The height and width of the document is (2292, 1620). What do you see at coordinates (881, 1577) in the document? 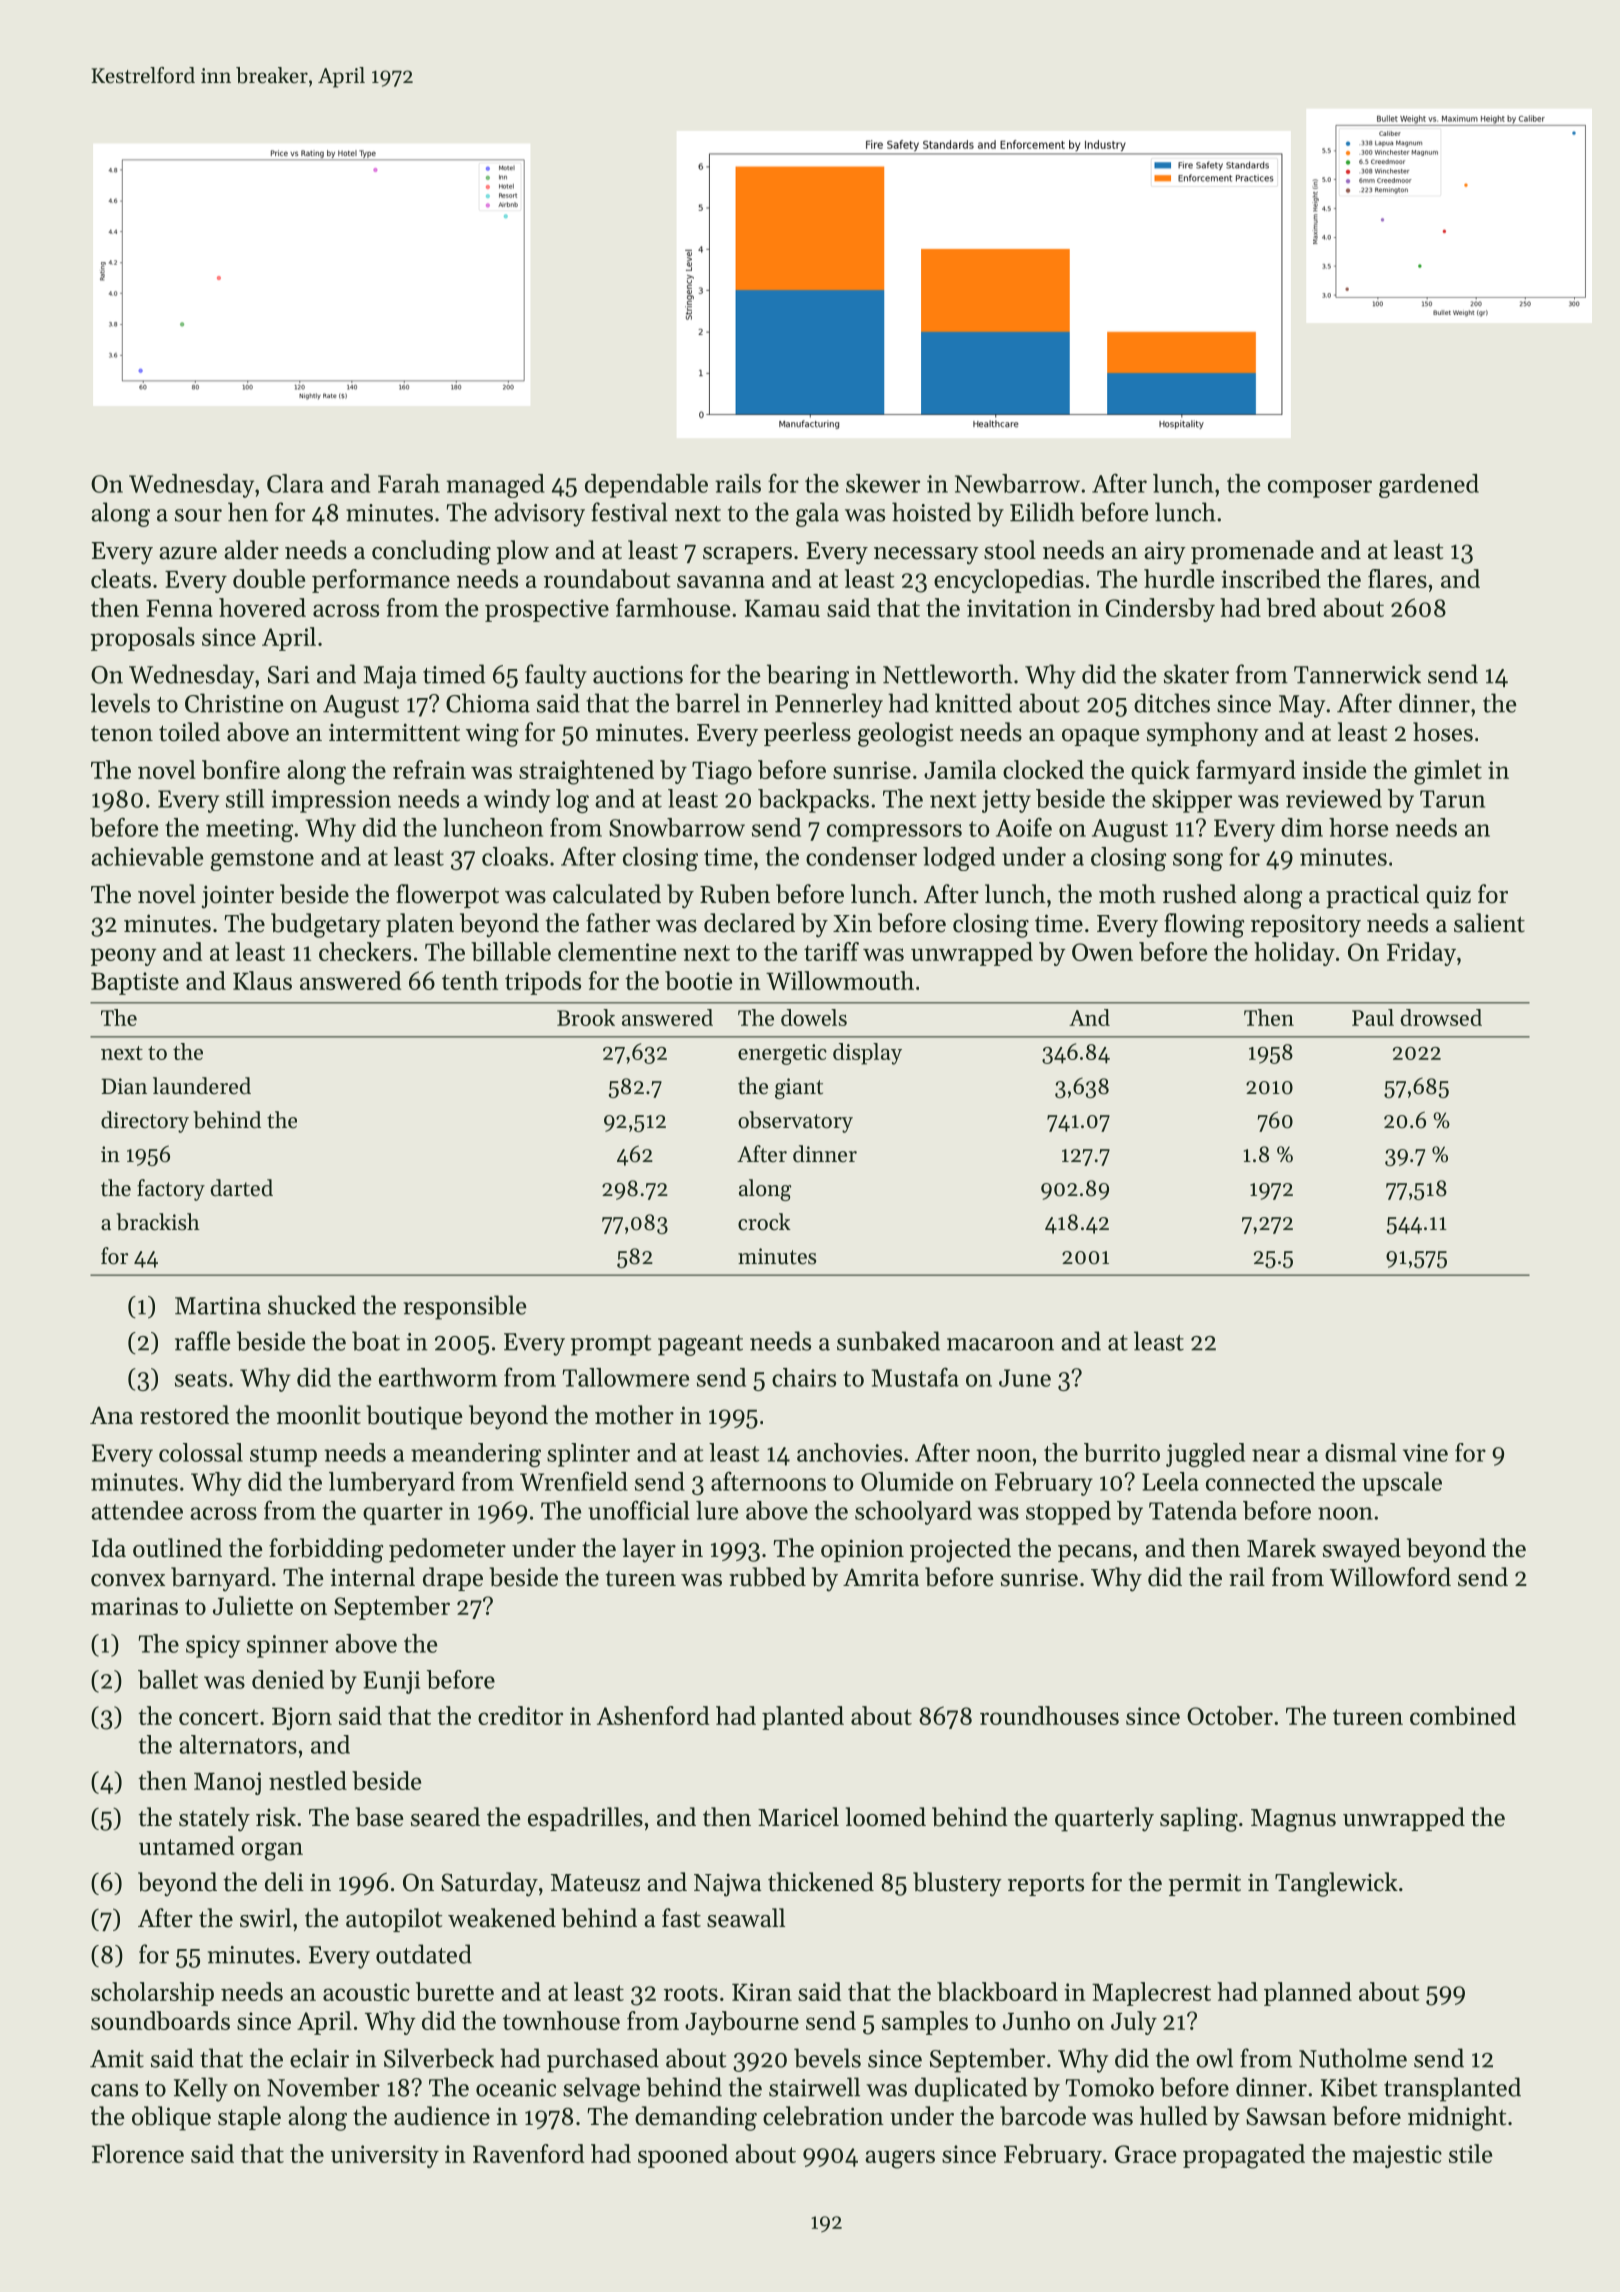
I see `Amrita` at bounding box center [881, 1577].
